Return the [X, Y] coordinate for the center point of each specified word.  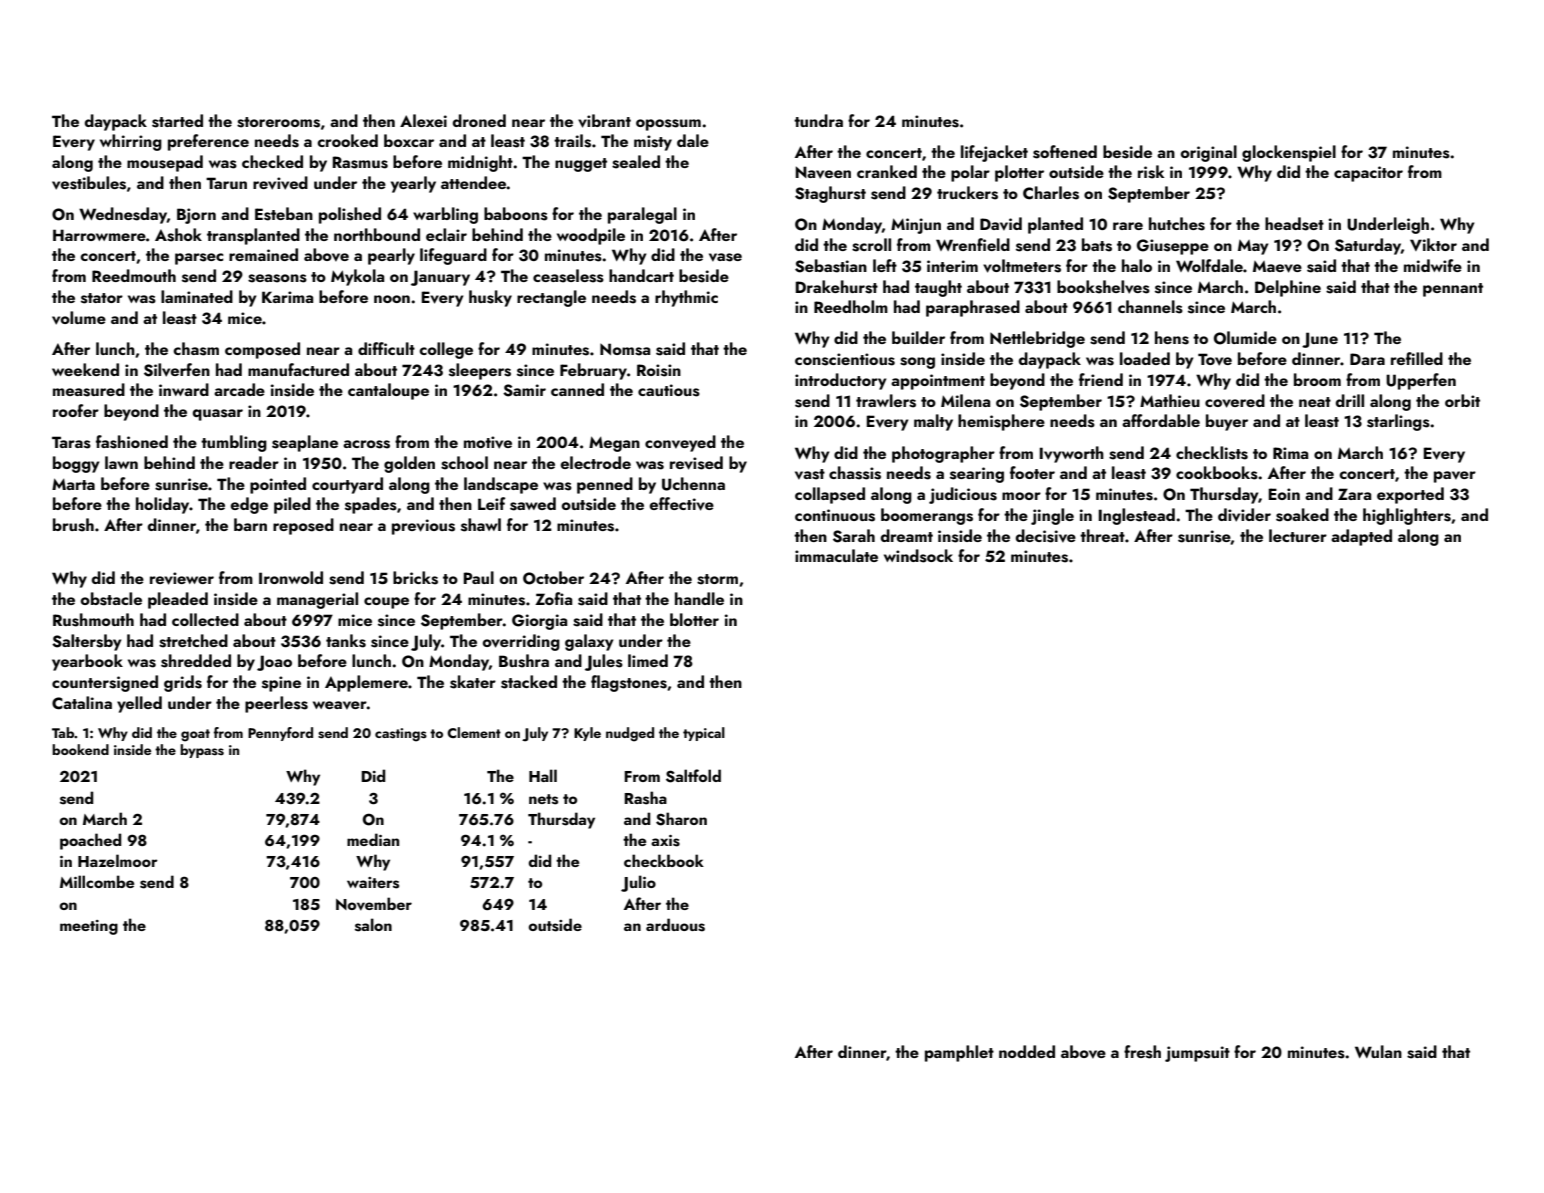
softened [1065, 152]
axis [665, 841]
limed [648, 660]
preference [208, 142]
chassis [855, 473]
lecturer [1298, 535]
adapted [1361, 537]
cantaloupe [388, 391]
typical [704, 734]
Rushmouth [93, 620]
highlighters [1407, 516]
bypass [202, 751]
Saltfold [693, 776]
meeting [89, 927]
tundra [818, 120]
